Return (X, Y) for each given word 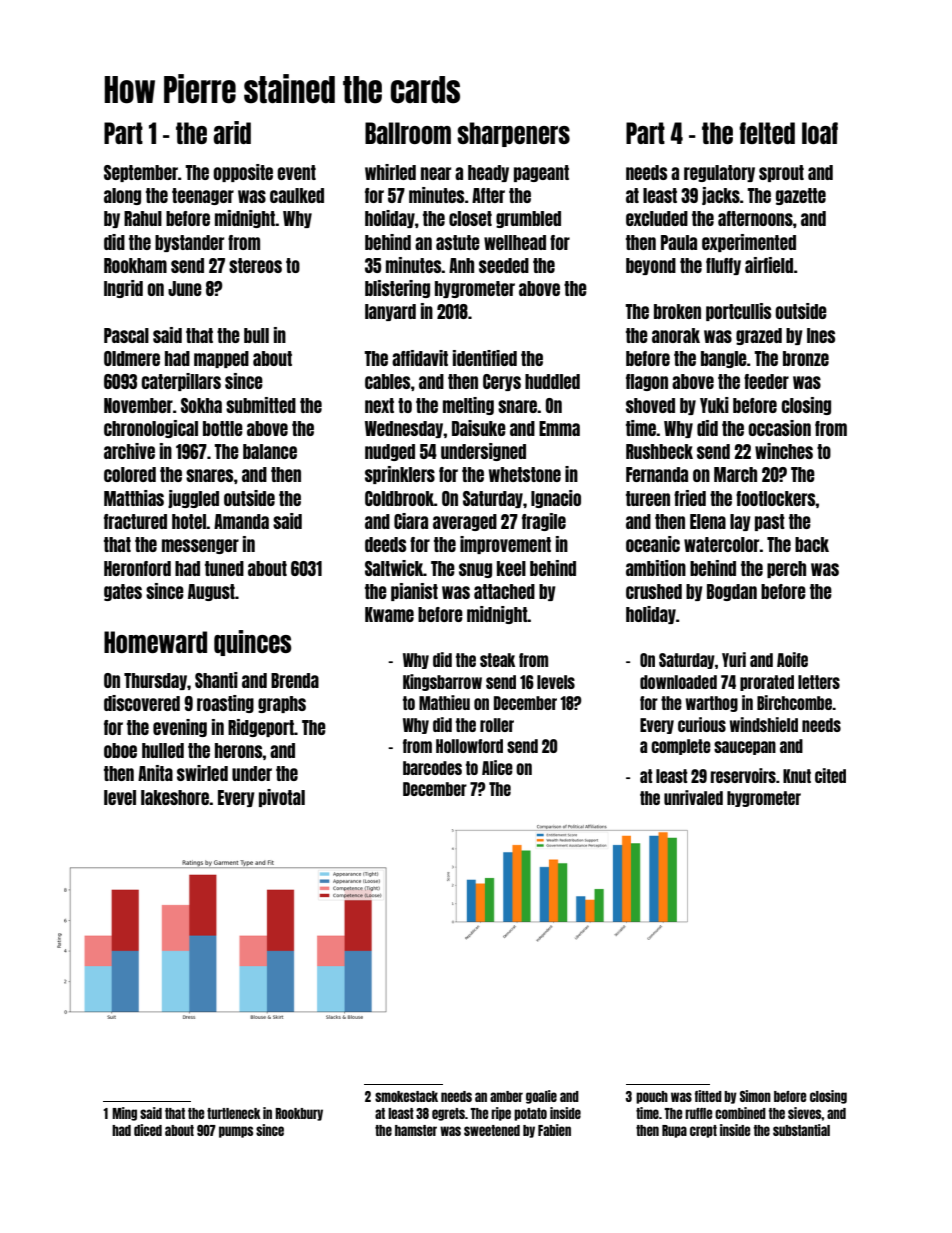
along (122, 196)
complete (681, 747)
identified (485, 358)
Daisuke (479, 428)
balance (270, 451)
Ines (821, 335)
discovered (142, 703)
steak (497, 660)
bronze (806, 358)
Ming (124, 1114)
